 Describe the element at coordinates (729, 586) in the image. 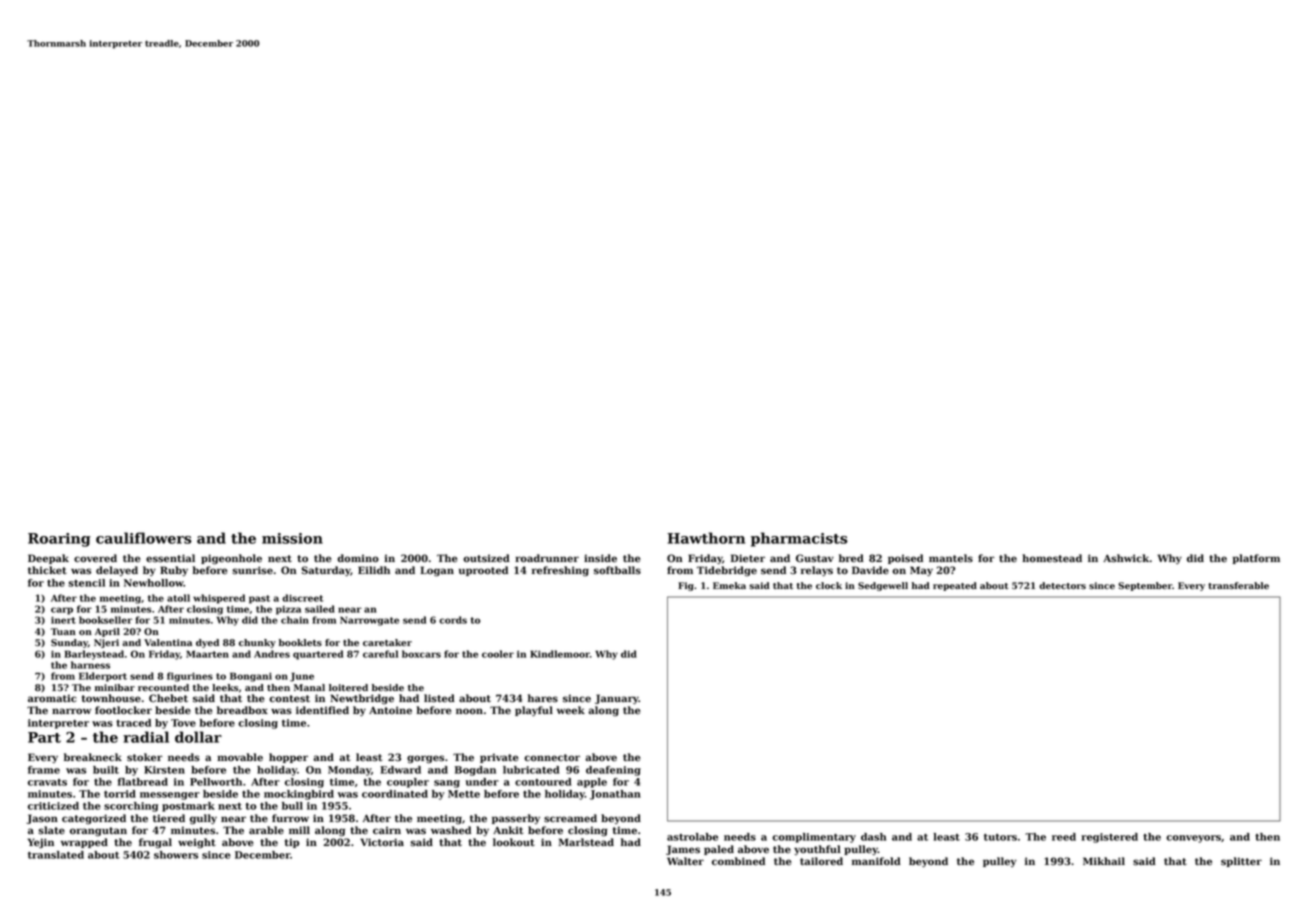

I see `Emeka` at that location.
